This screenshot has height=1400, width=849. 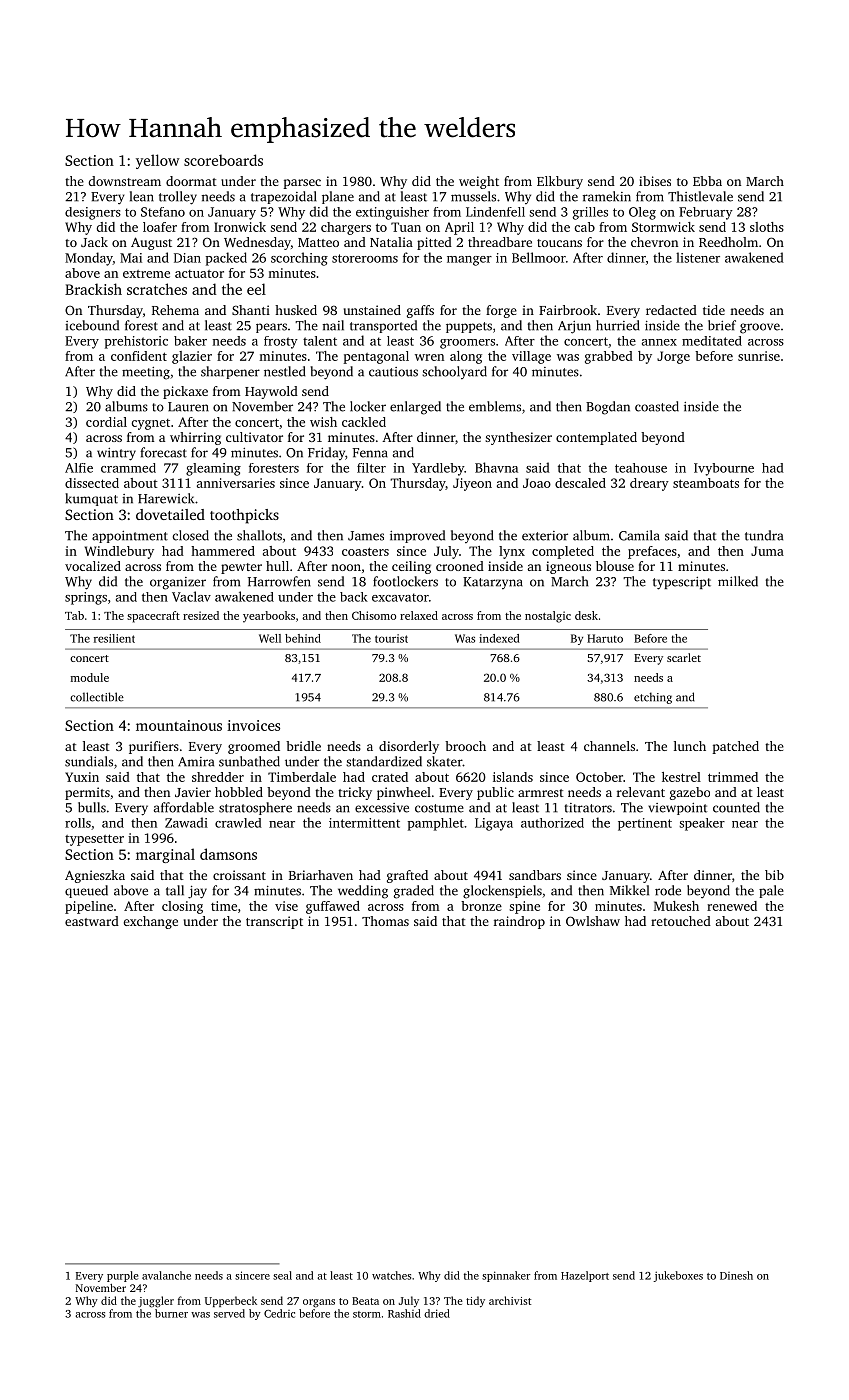 I want to click on weight, so click(x=479, y=182).
